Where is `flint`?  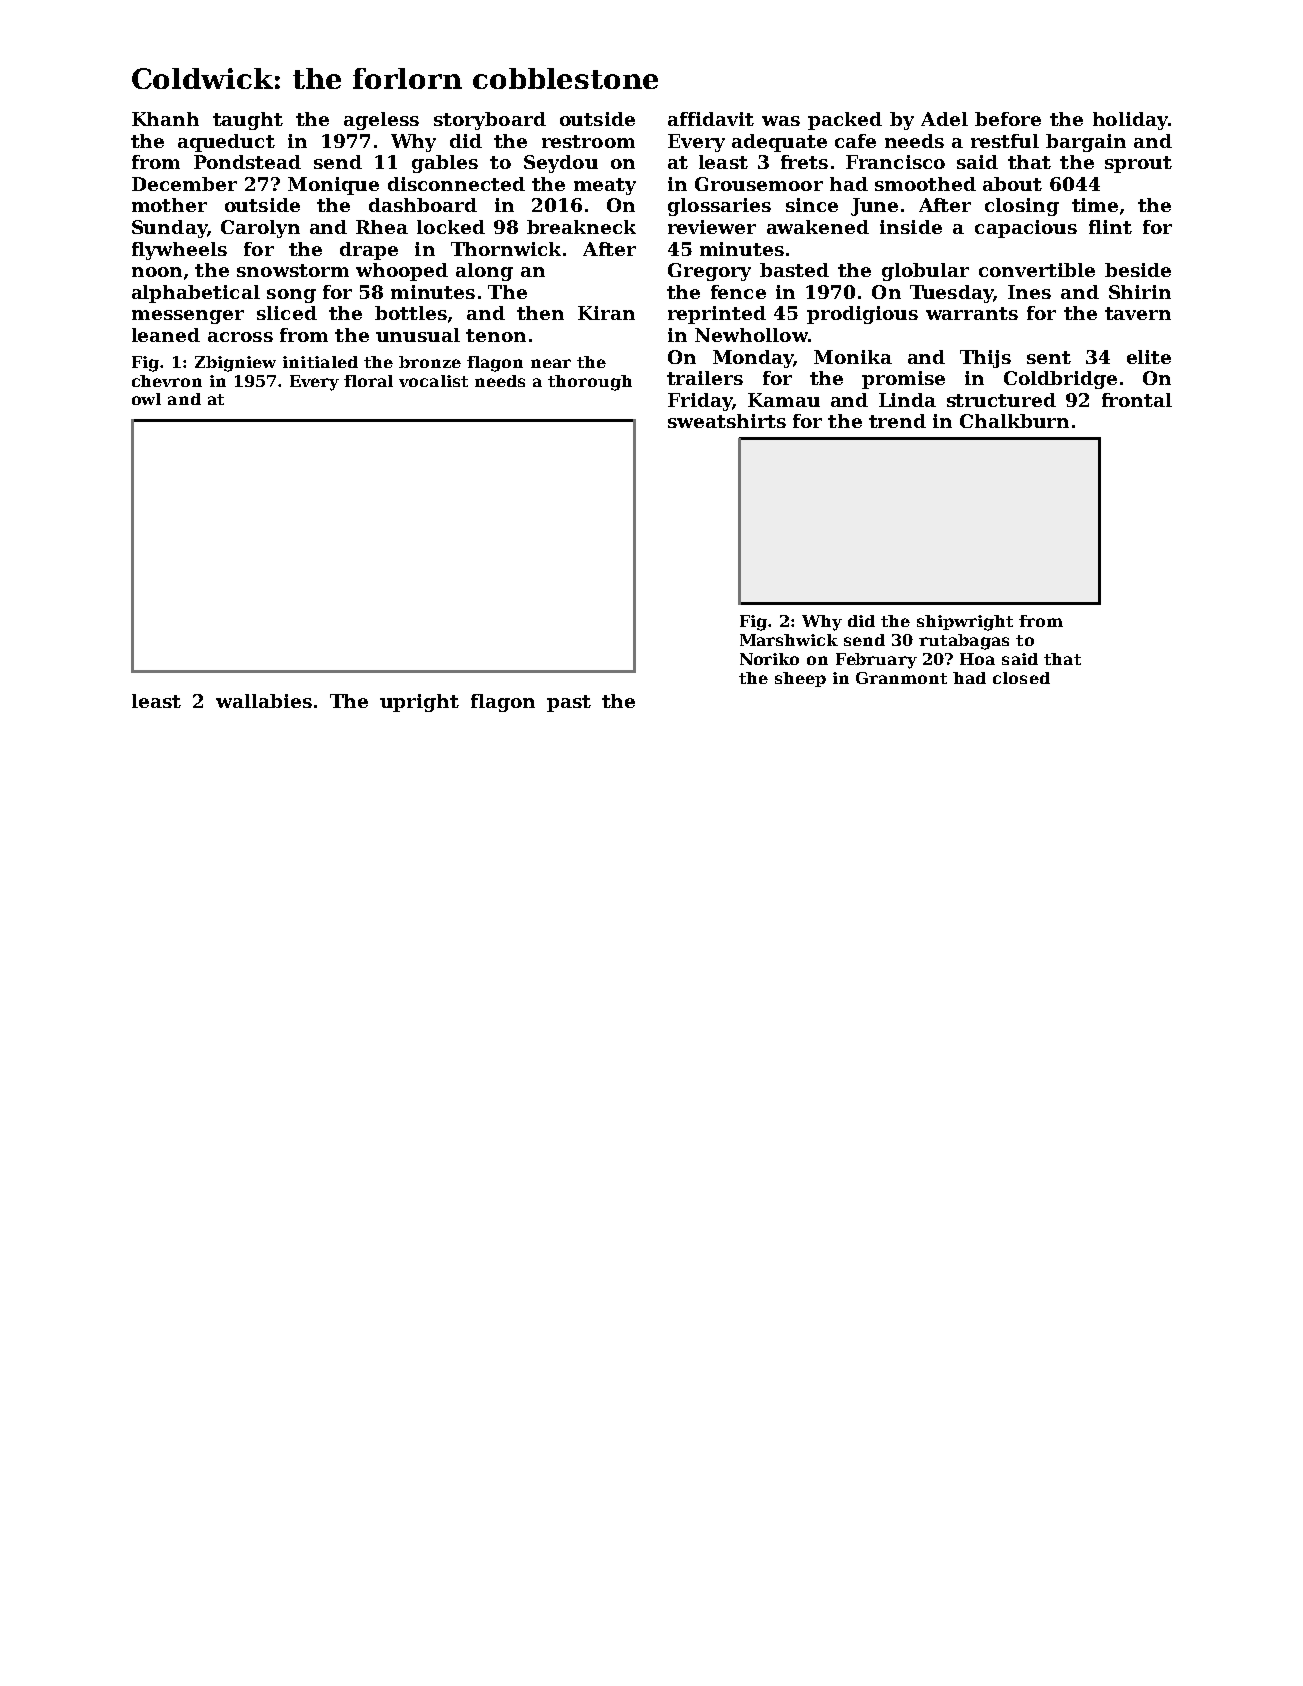
flint is located at coordinates (1110, 227).
